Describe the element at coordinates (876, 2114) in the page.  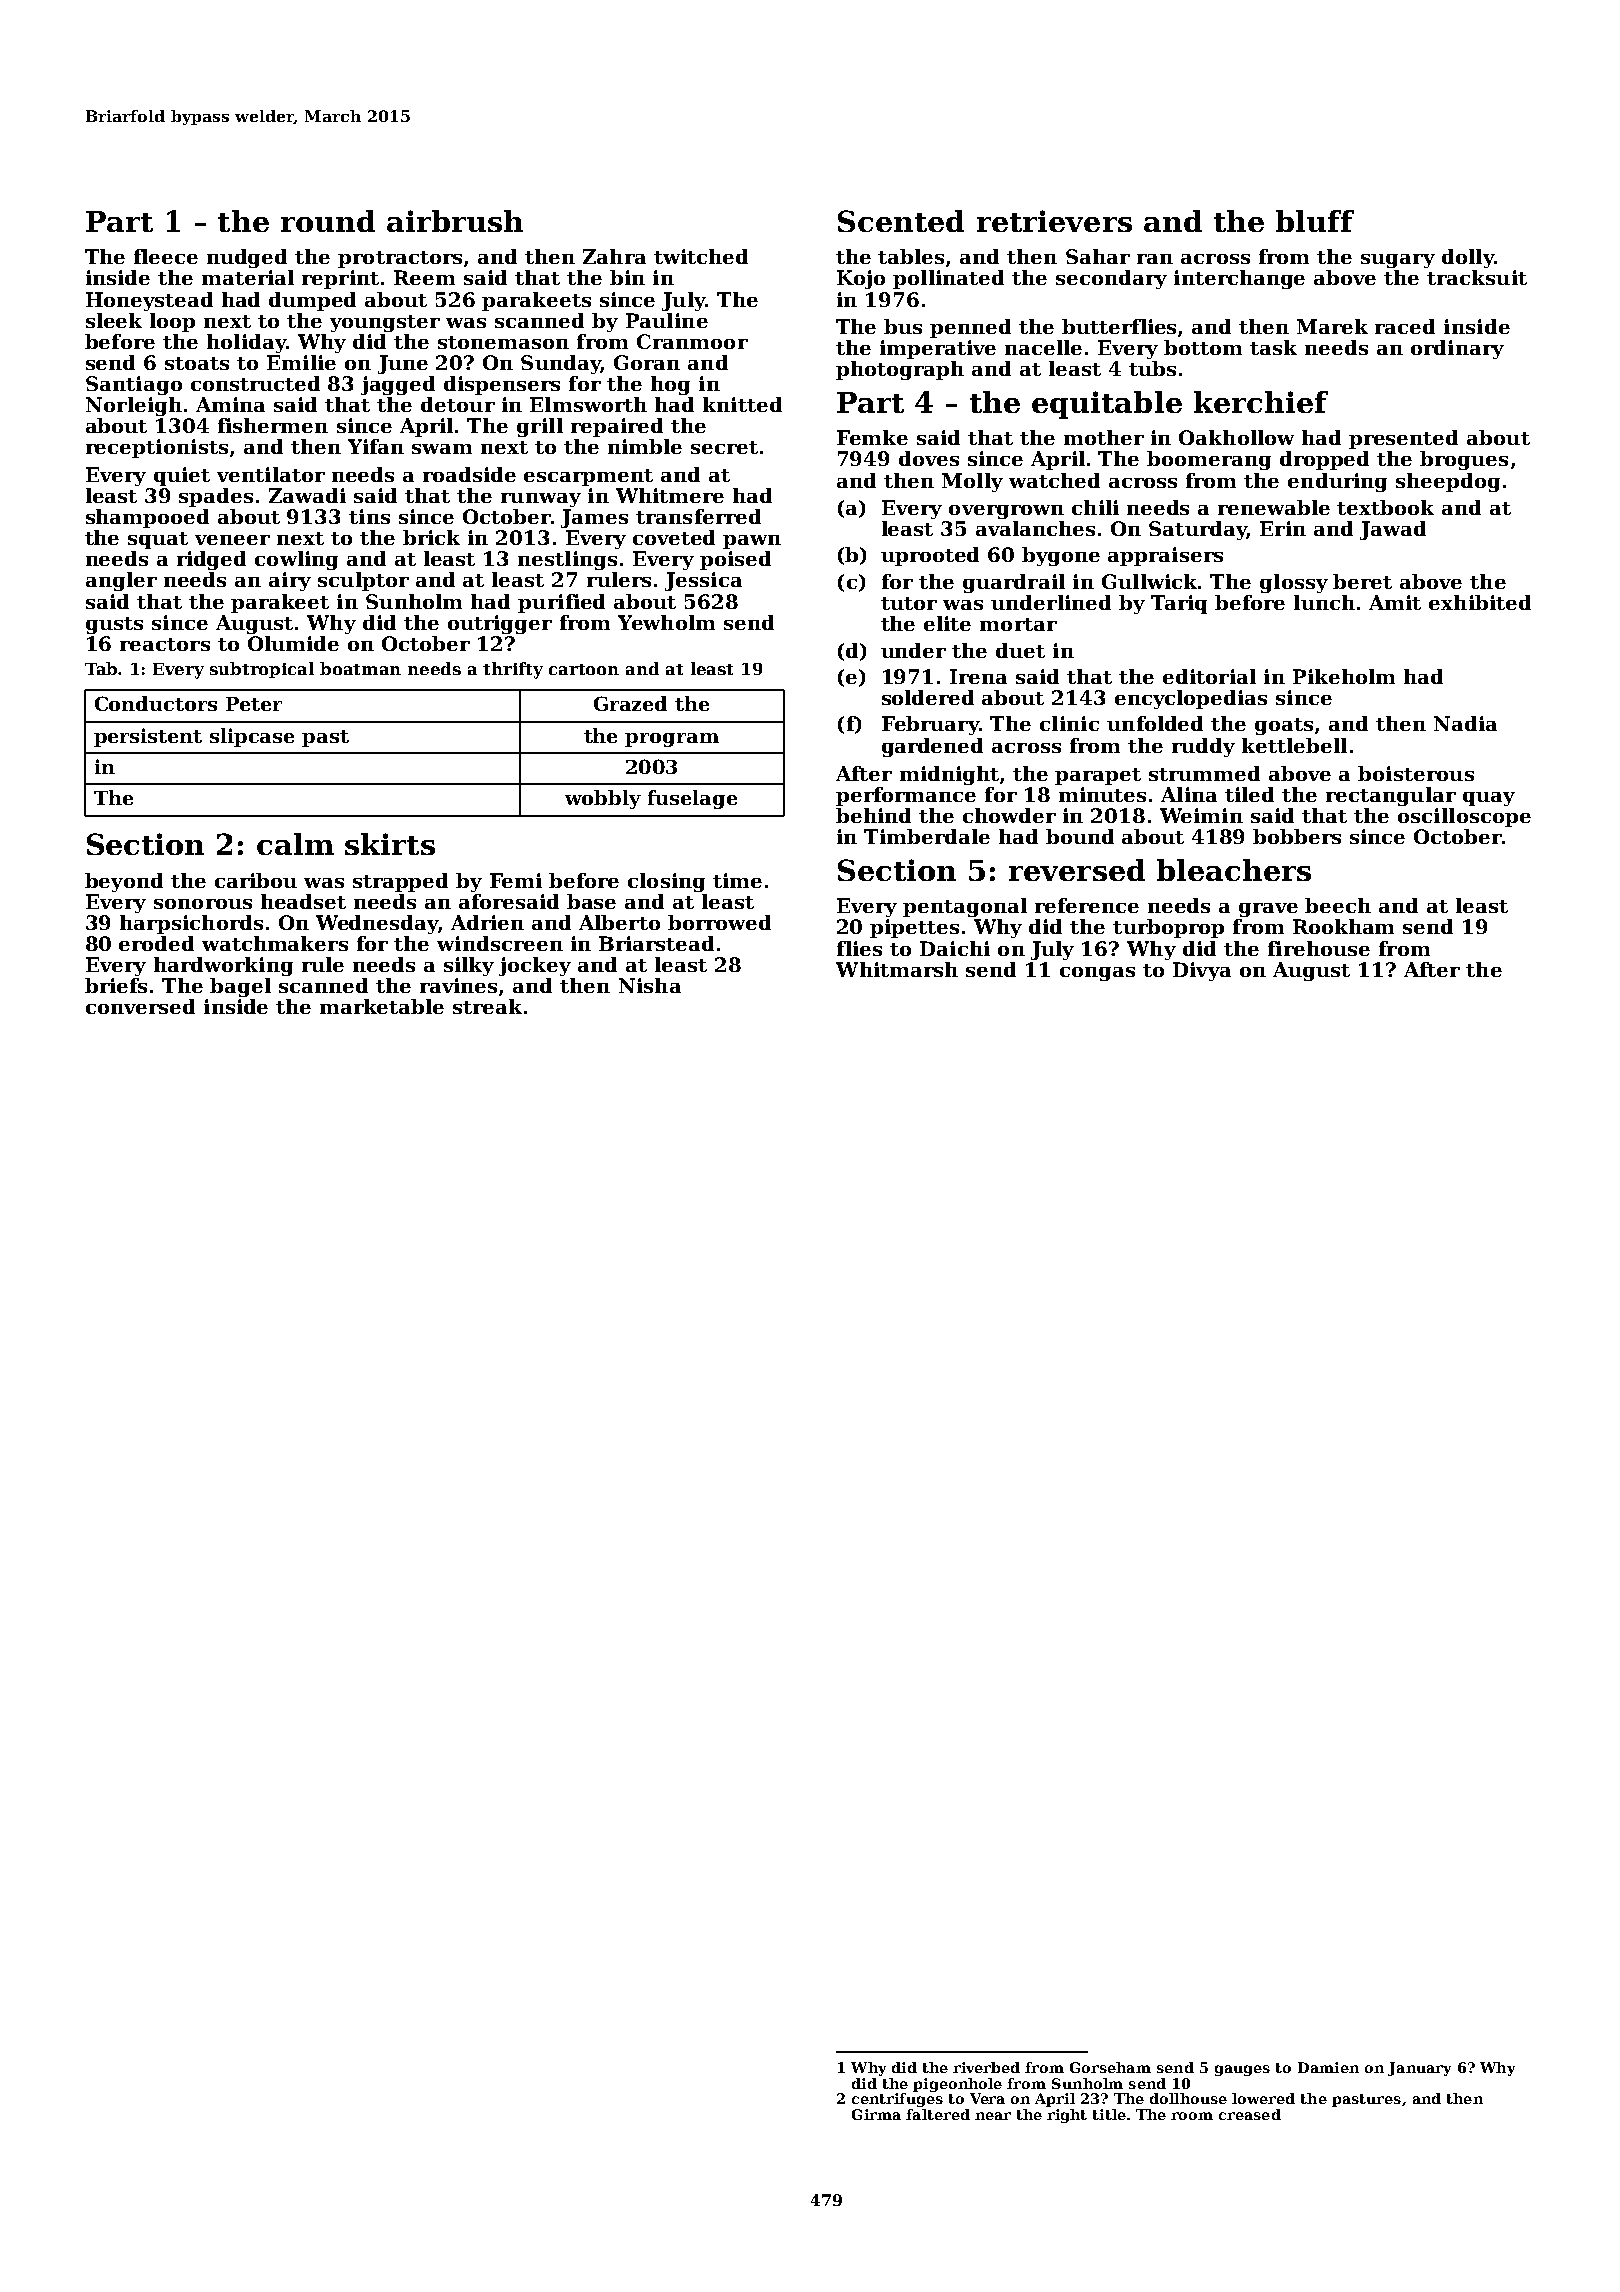
I see `Girma` at that location.
